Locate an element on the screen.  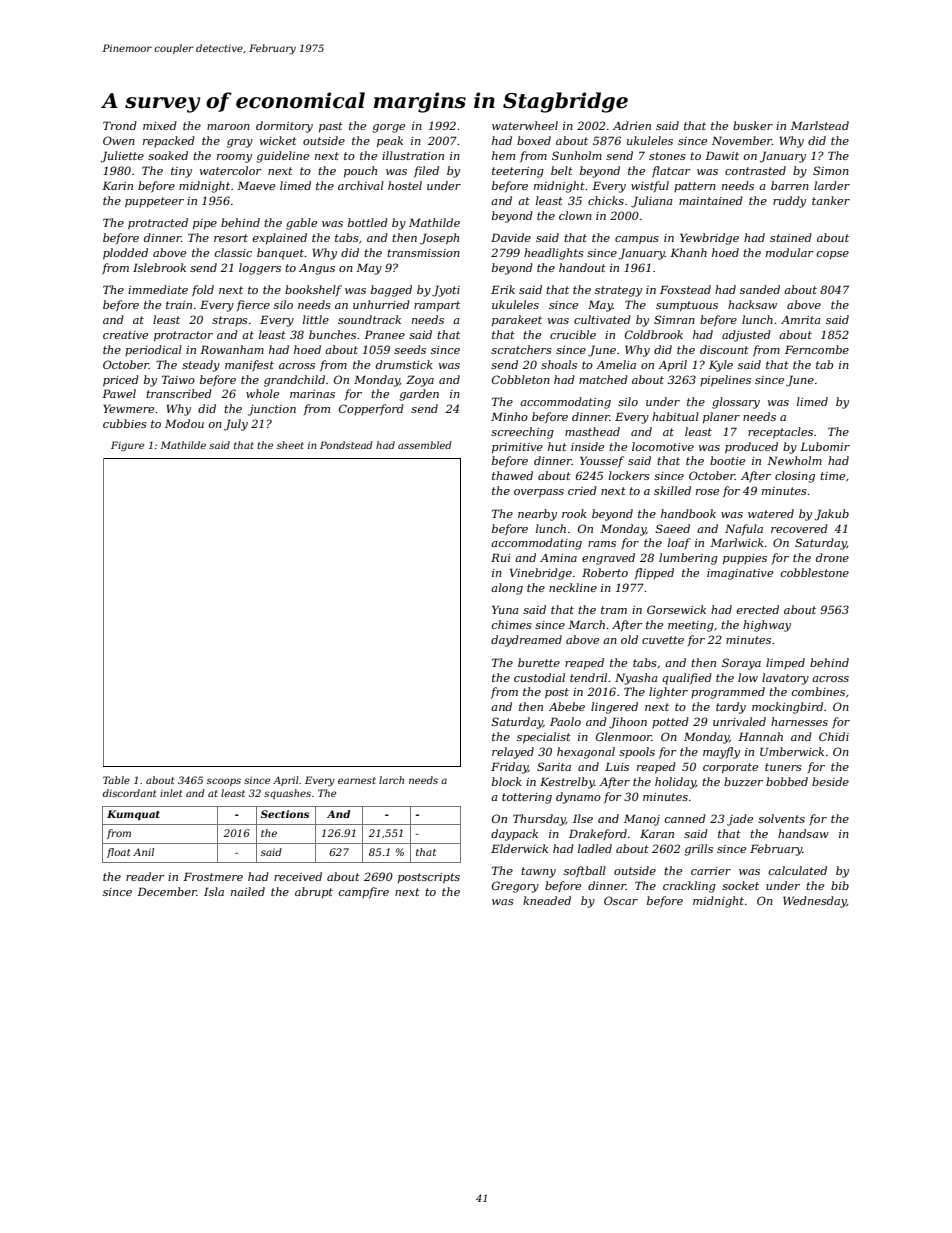
clown is located at coordinates (575, 215).
